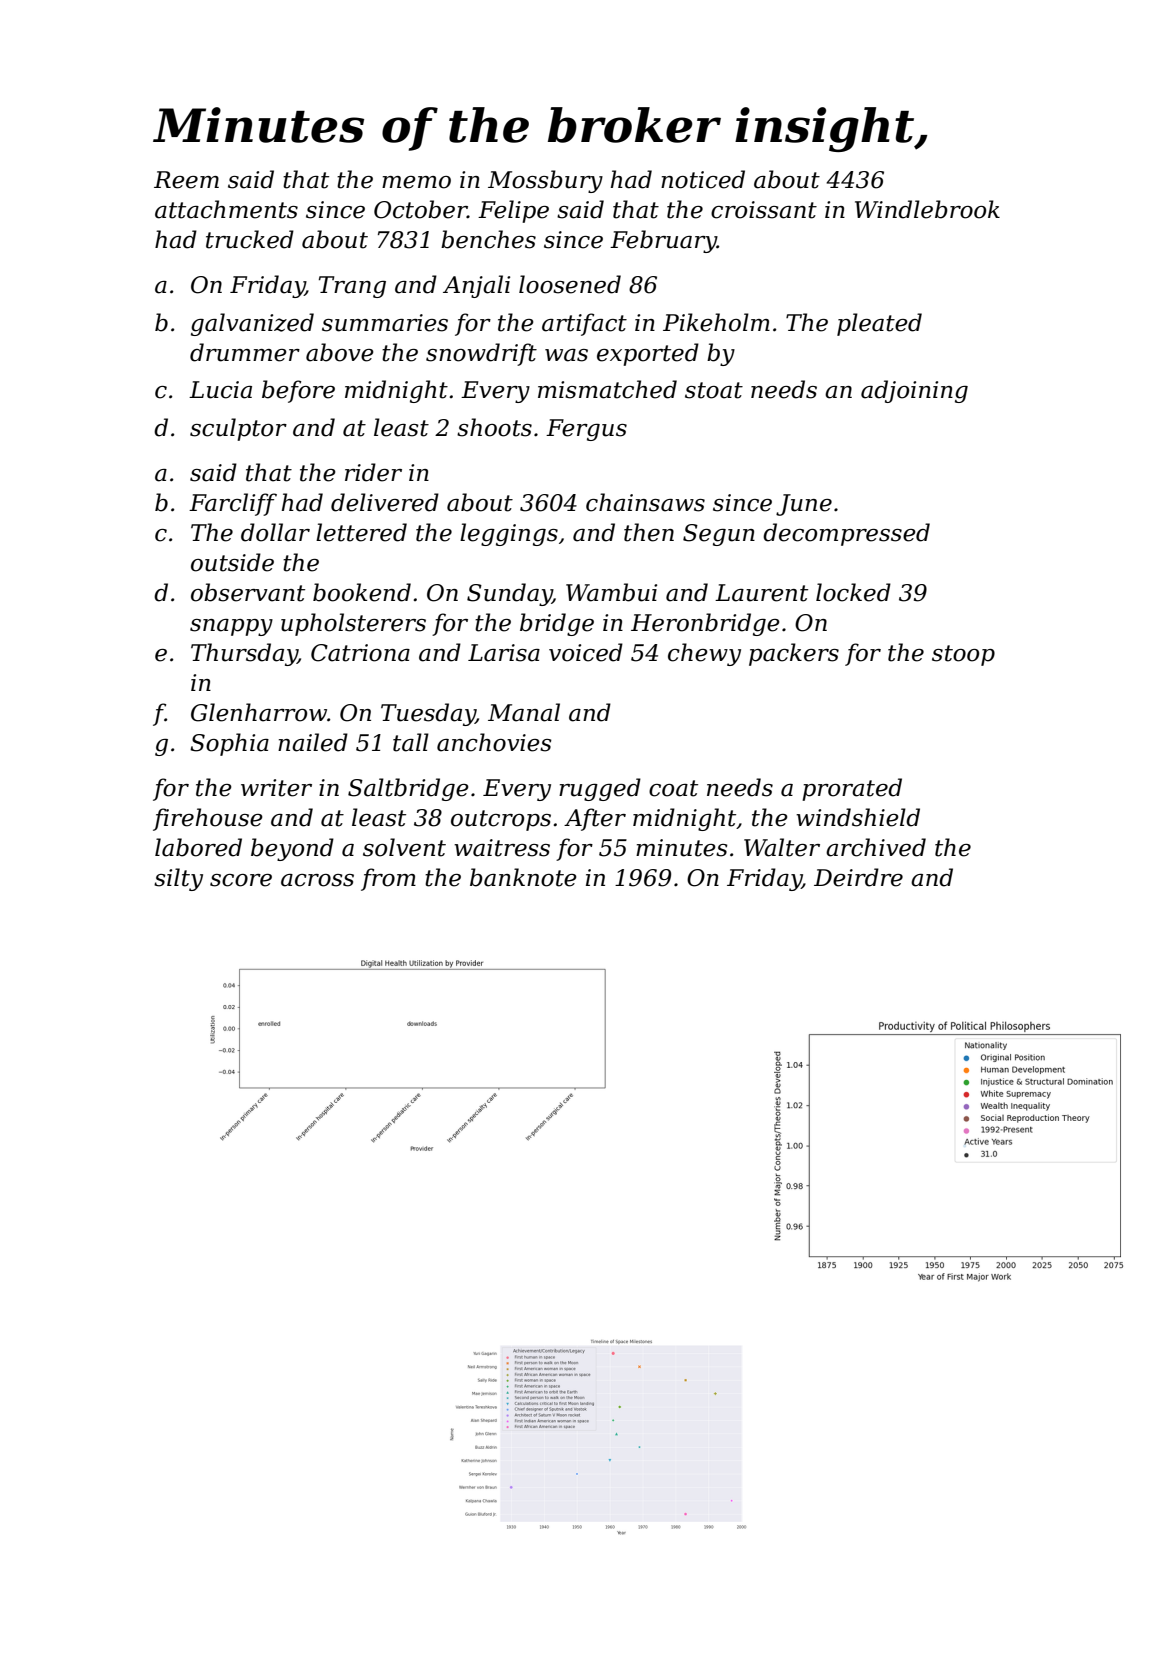 Image resolution: width=1165 pixels, height=1654 pixels. What do you see at coordinates (858, 877) in the screenshot?
I see `Deirdre` at bounding box center [858, 877].
